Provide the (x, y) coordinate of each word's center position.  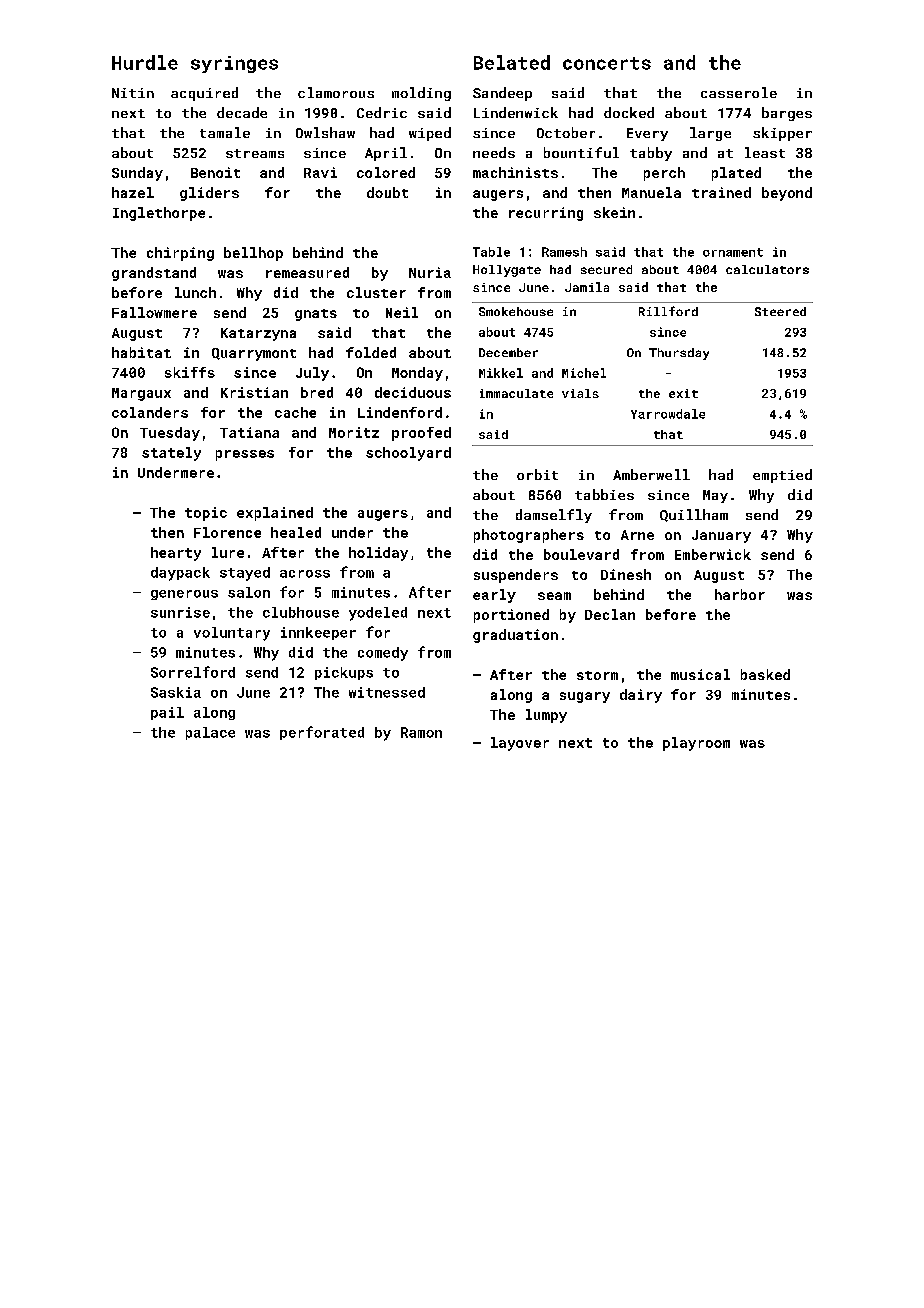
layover (520, 744)
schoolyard (408, 454)
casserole (739, 92)
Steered (780, 311)
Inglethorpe (159, 214)
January (721, 536)
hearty (176, 554)
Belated (512, 62)
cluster (376, 292)
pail (167, 713)
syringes (234, 64)
